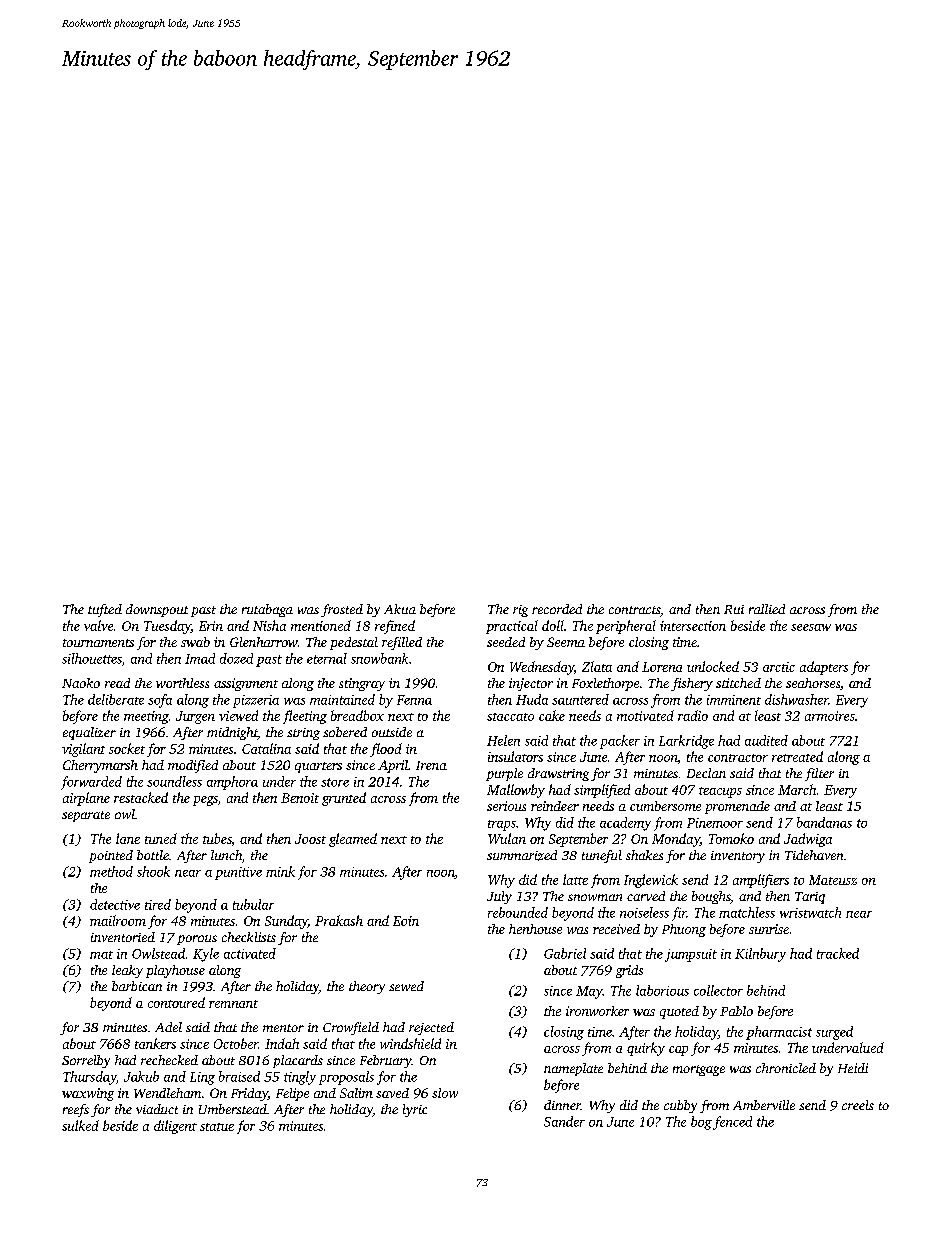  I want to click on henhouse, so click(535, 929).
